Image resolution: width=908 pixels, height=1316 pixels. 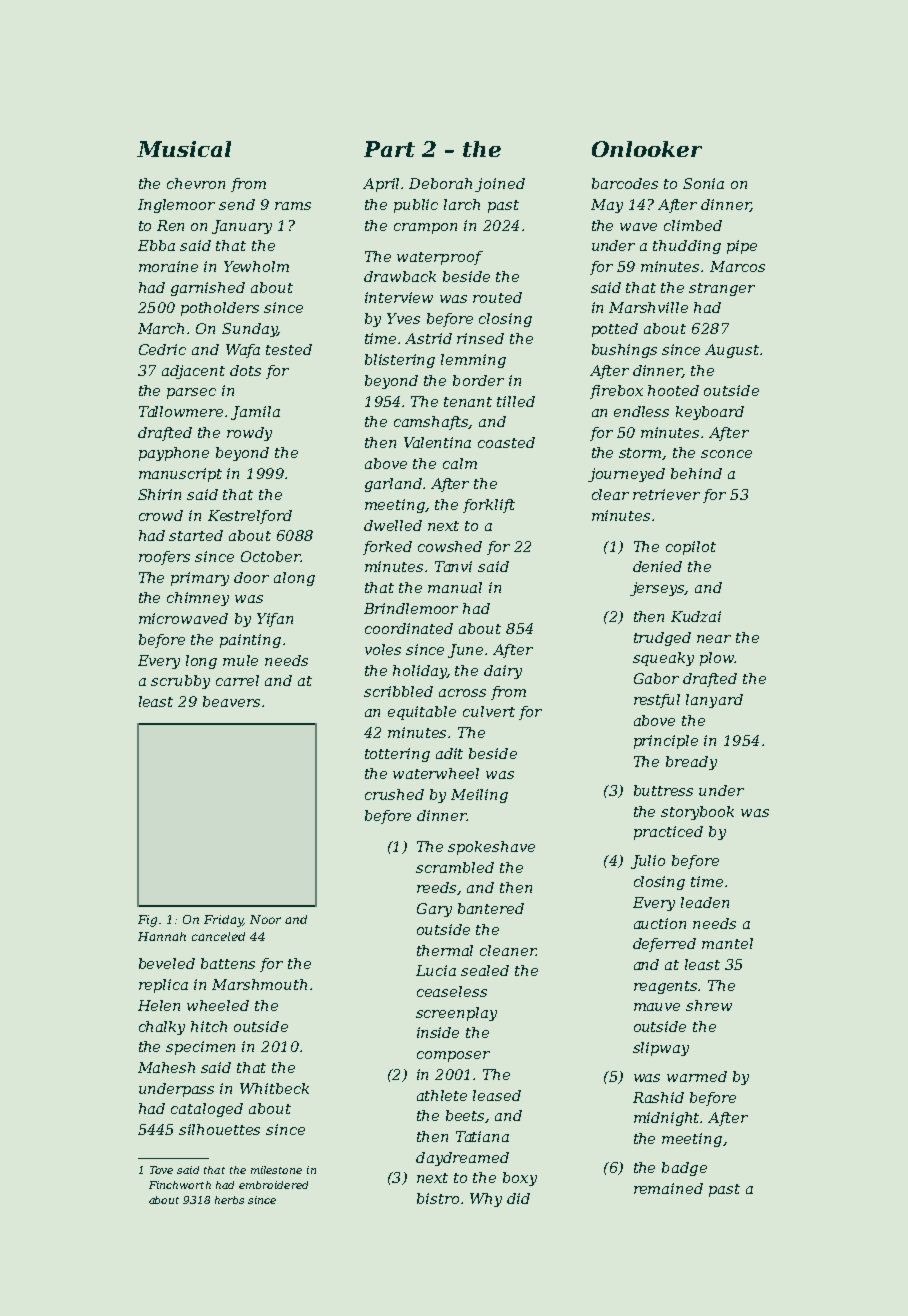 I want to click on Cedric, so click(x=162, y=349).
